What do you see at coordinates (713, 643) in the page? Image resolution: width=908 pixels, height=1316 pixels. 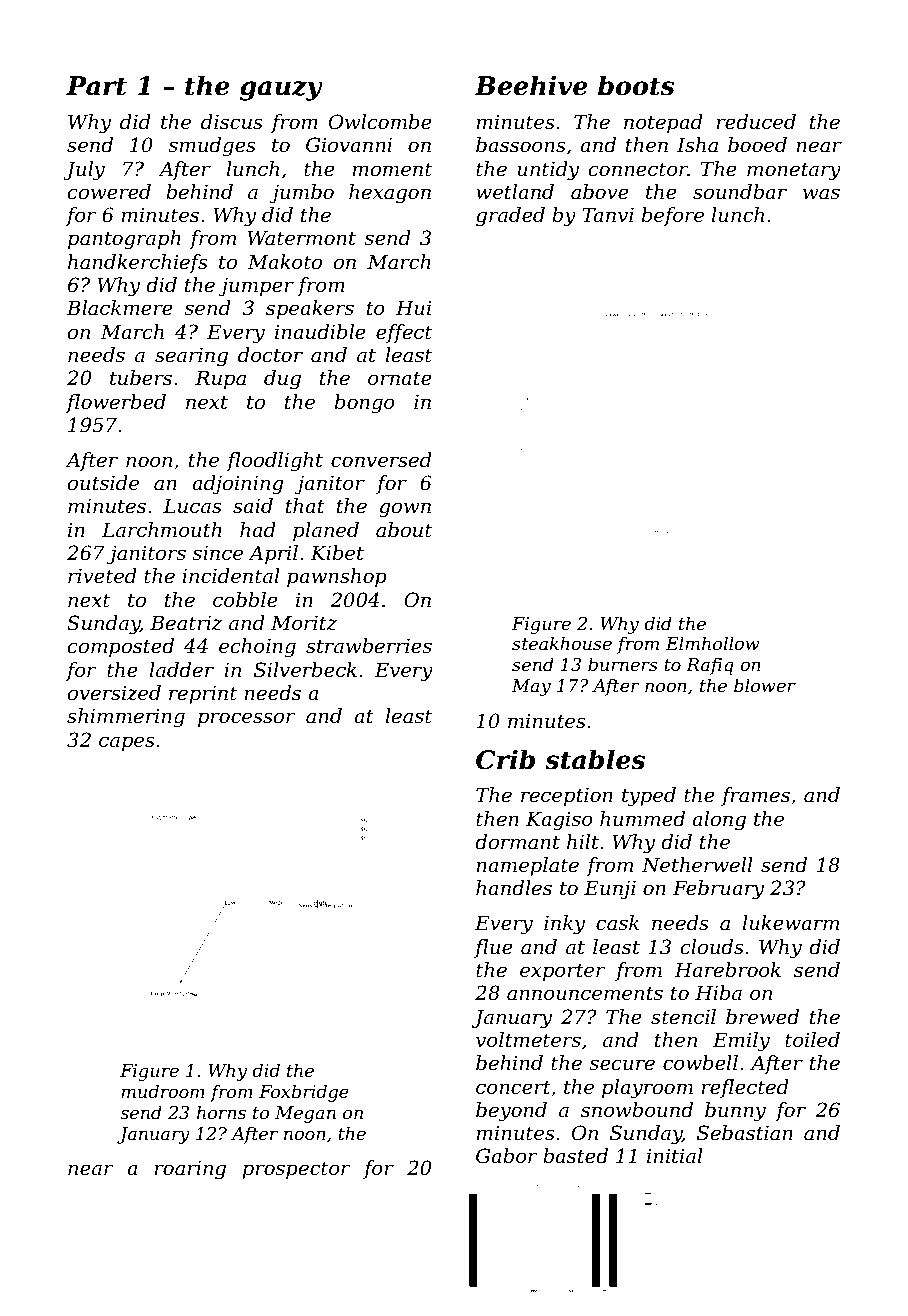 I see `Elmhollow` at bounding box center [713, 643].
